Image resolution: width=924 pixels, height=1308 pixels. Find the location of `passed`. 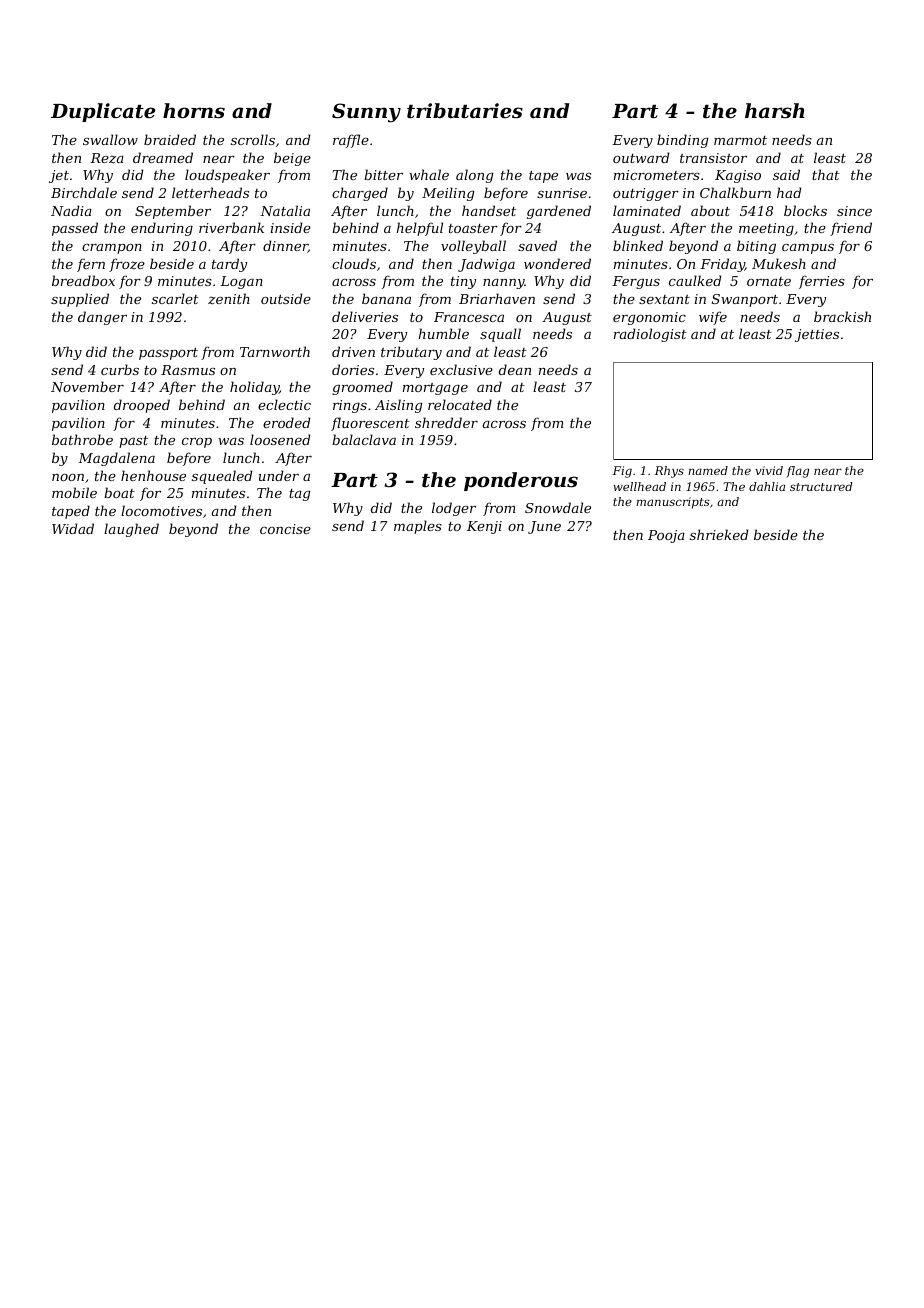

passed is located at coordinates (75, 229).
